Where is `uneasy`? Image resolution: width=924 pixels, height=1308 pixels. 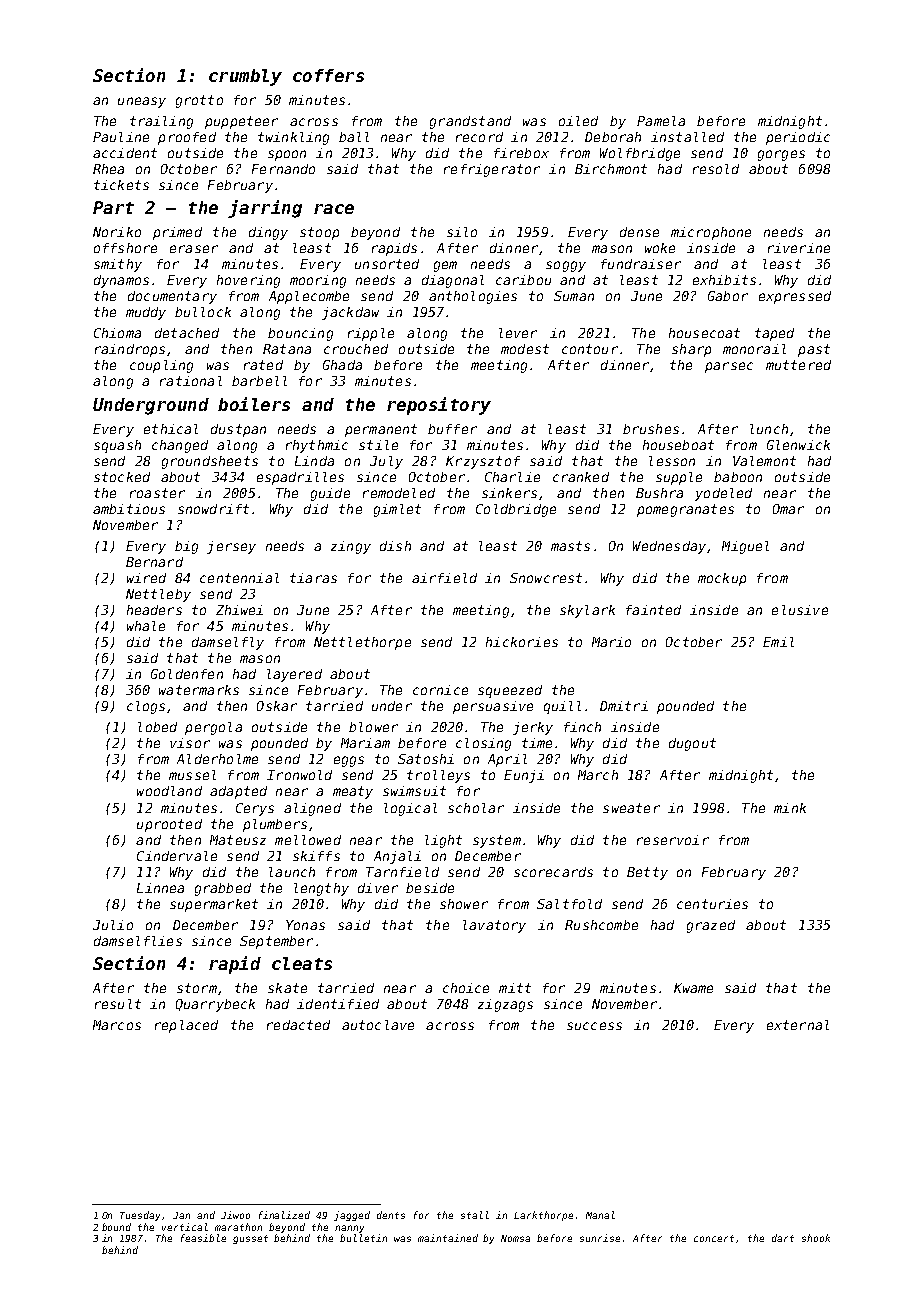 uneasy is located at coordinates (142, 102).
